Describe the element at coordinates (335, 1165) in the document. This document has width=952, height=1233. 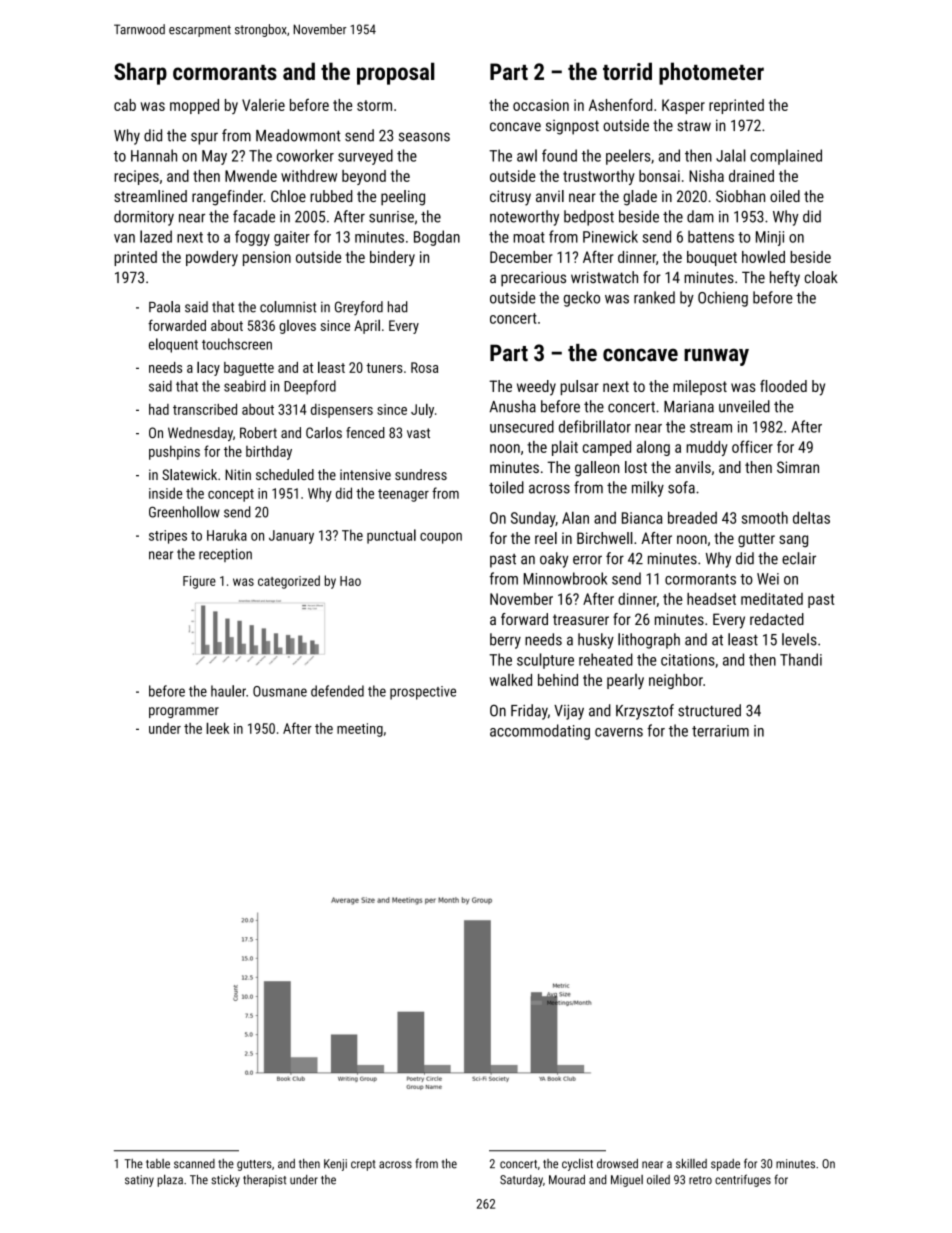
I see `Kenji` at that location.
